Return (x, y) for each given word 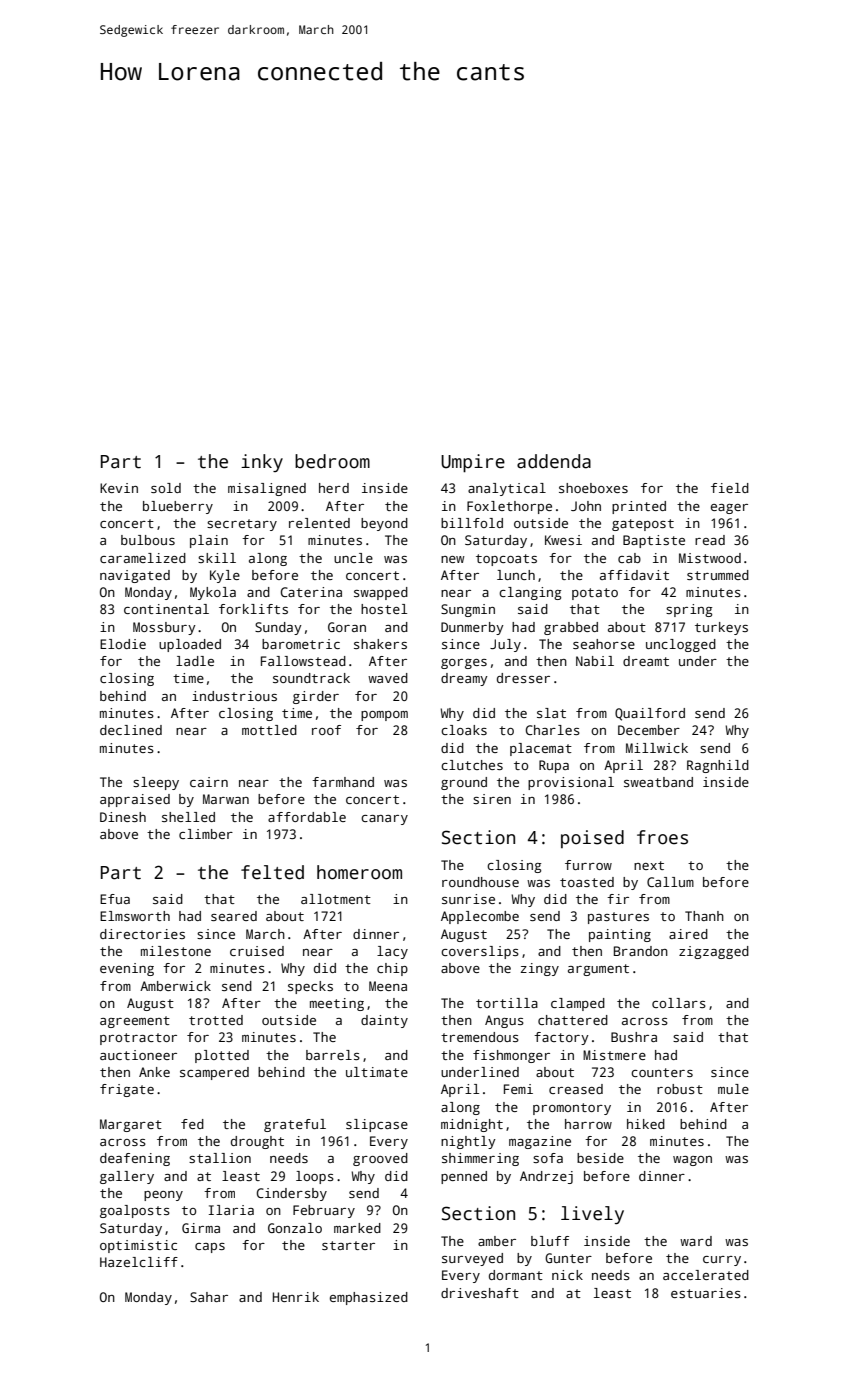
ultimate (377, 1072)
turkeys (721, 628)
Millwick (657, 748)
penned (464, 1177)
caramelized (143, 558)
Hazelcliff (139, 1262)
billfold (472, 523)
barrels (333, 1055)
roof (326, 730)
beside (600, 1158)
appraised (135, 800)
